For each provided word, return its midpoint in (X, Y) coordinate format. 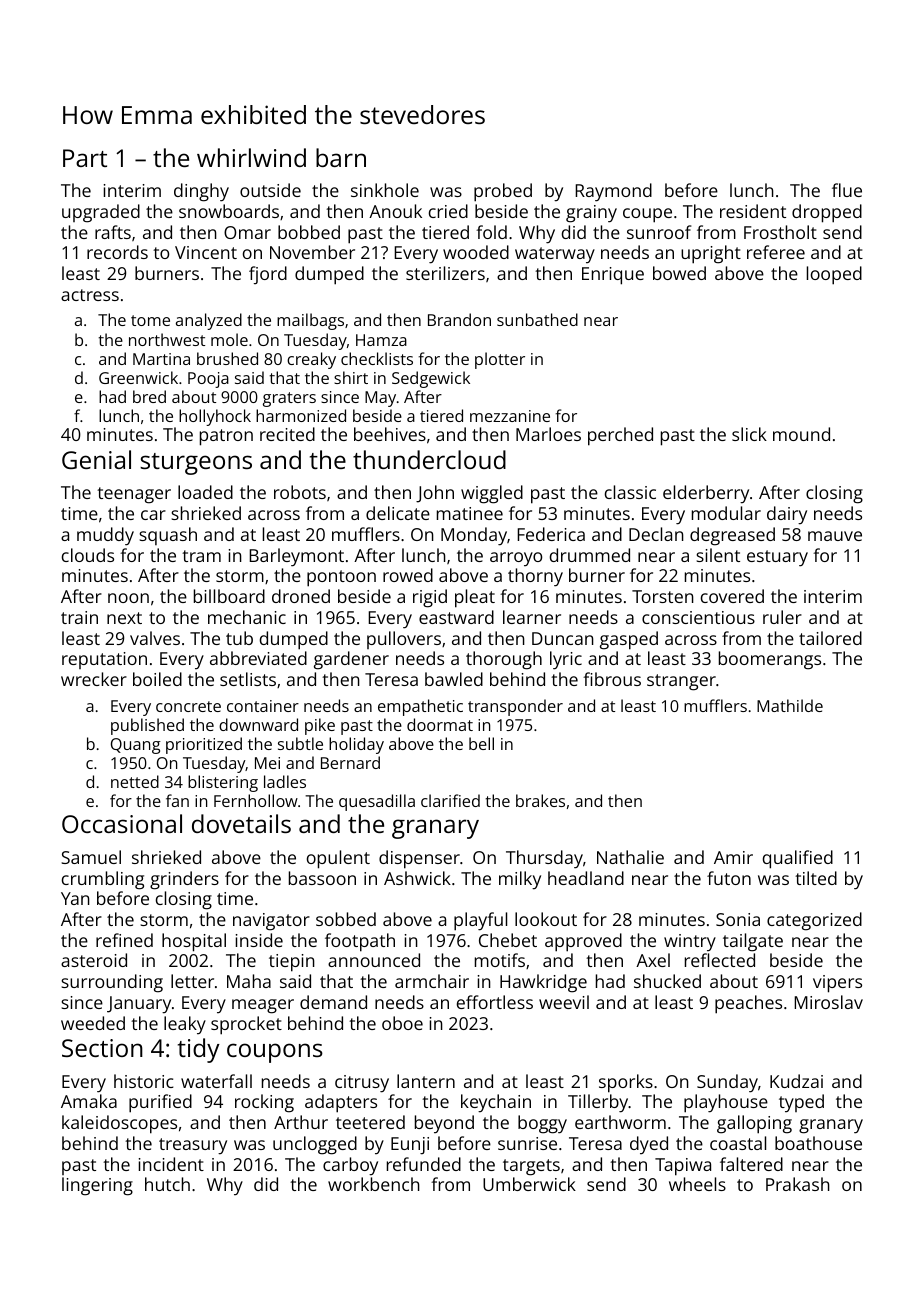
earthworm (620, 1122)
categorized (814, 921)
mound (801, 434)
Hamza (381, 340)
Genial (96, 459)
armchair (432, 981)
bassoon (322, 878)
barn (341, 157)
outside (270, 190)
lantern (426, 1081)
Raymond (613, 192)
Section (102, 1048)
